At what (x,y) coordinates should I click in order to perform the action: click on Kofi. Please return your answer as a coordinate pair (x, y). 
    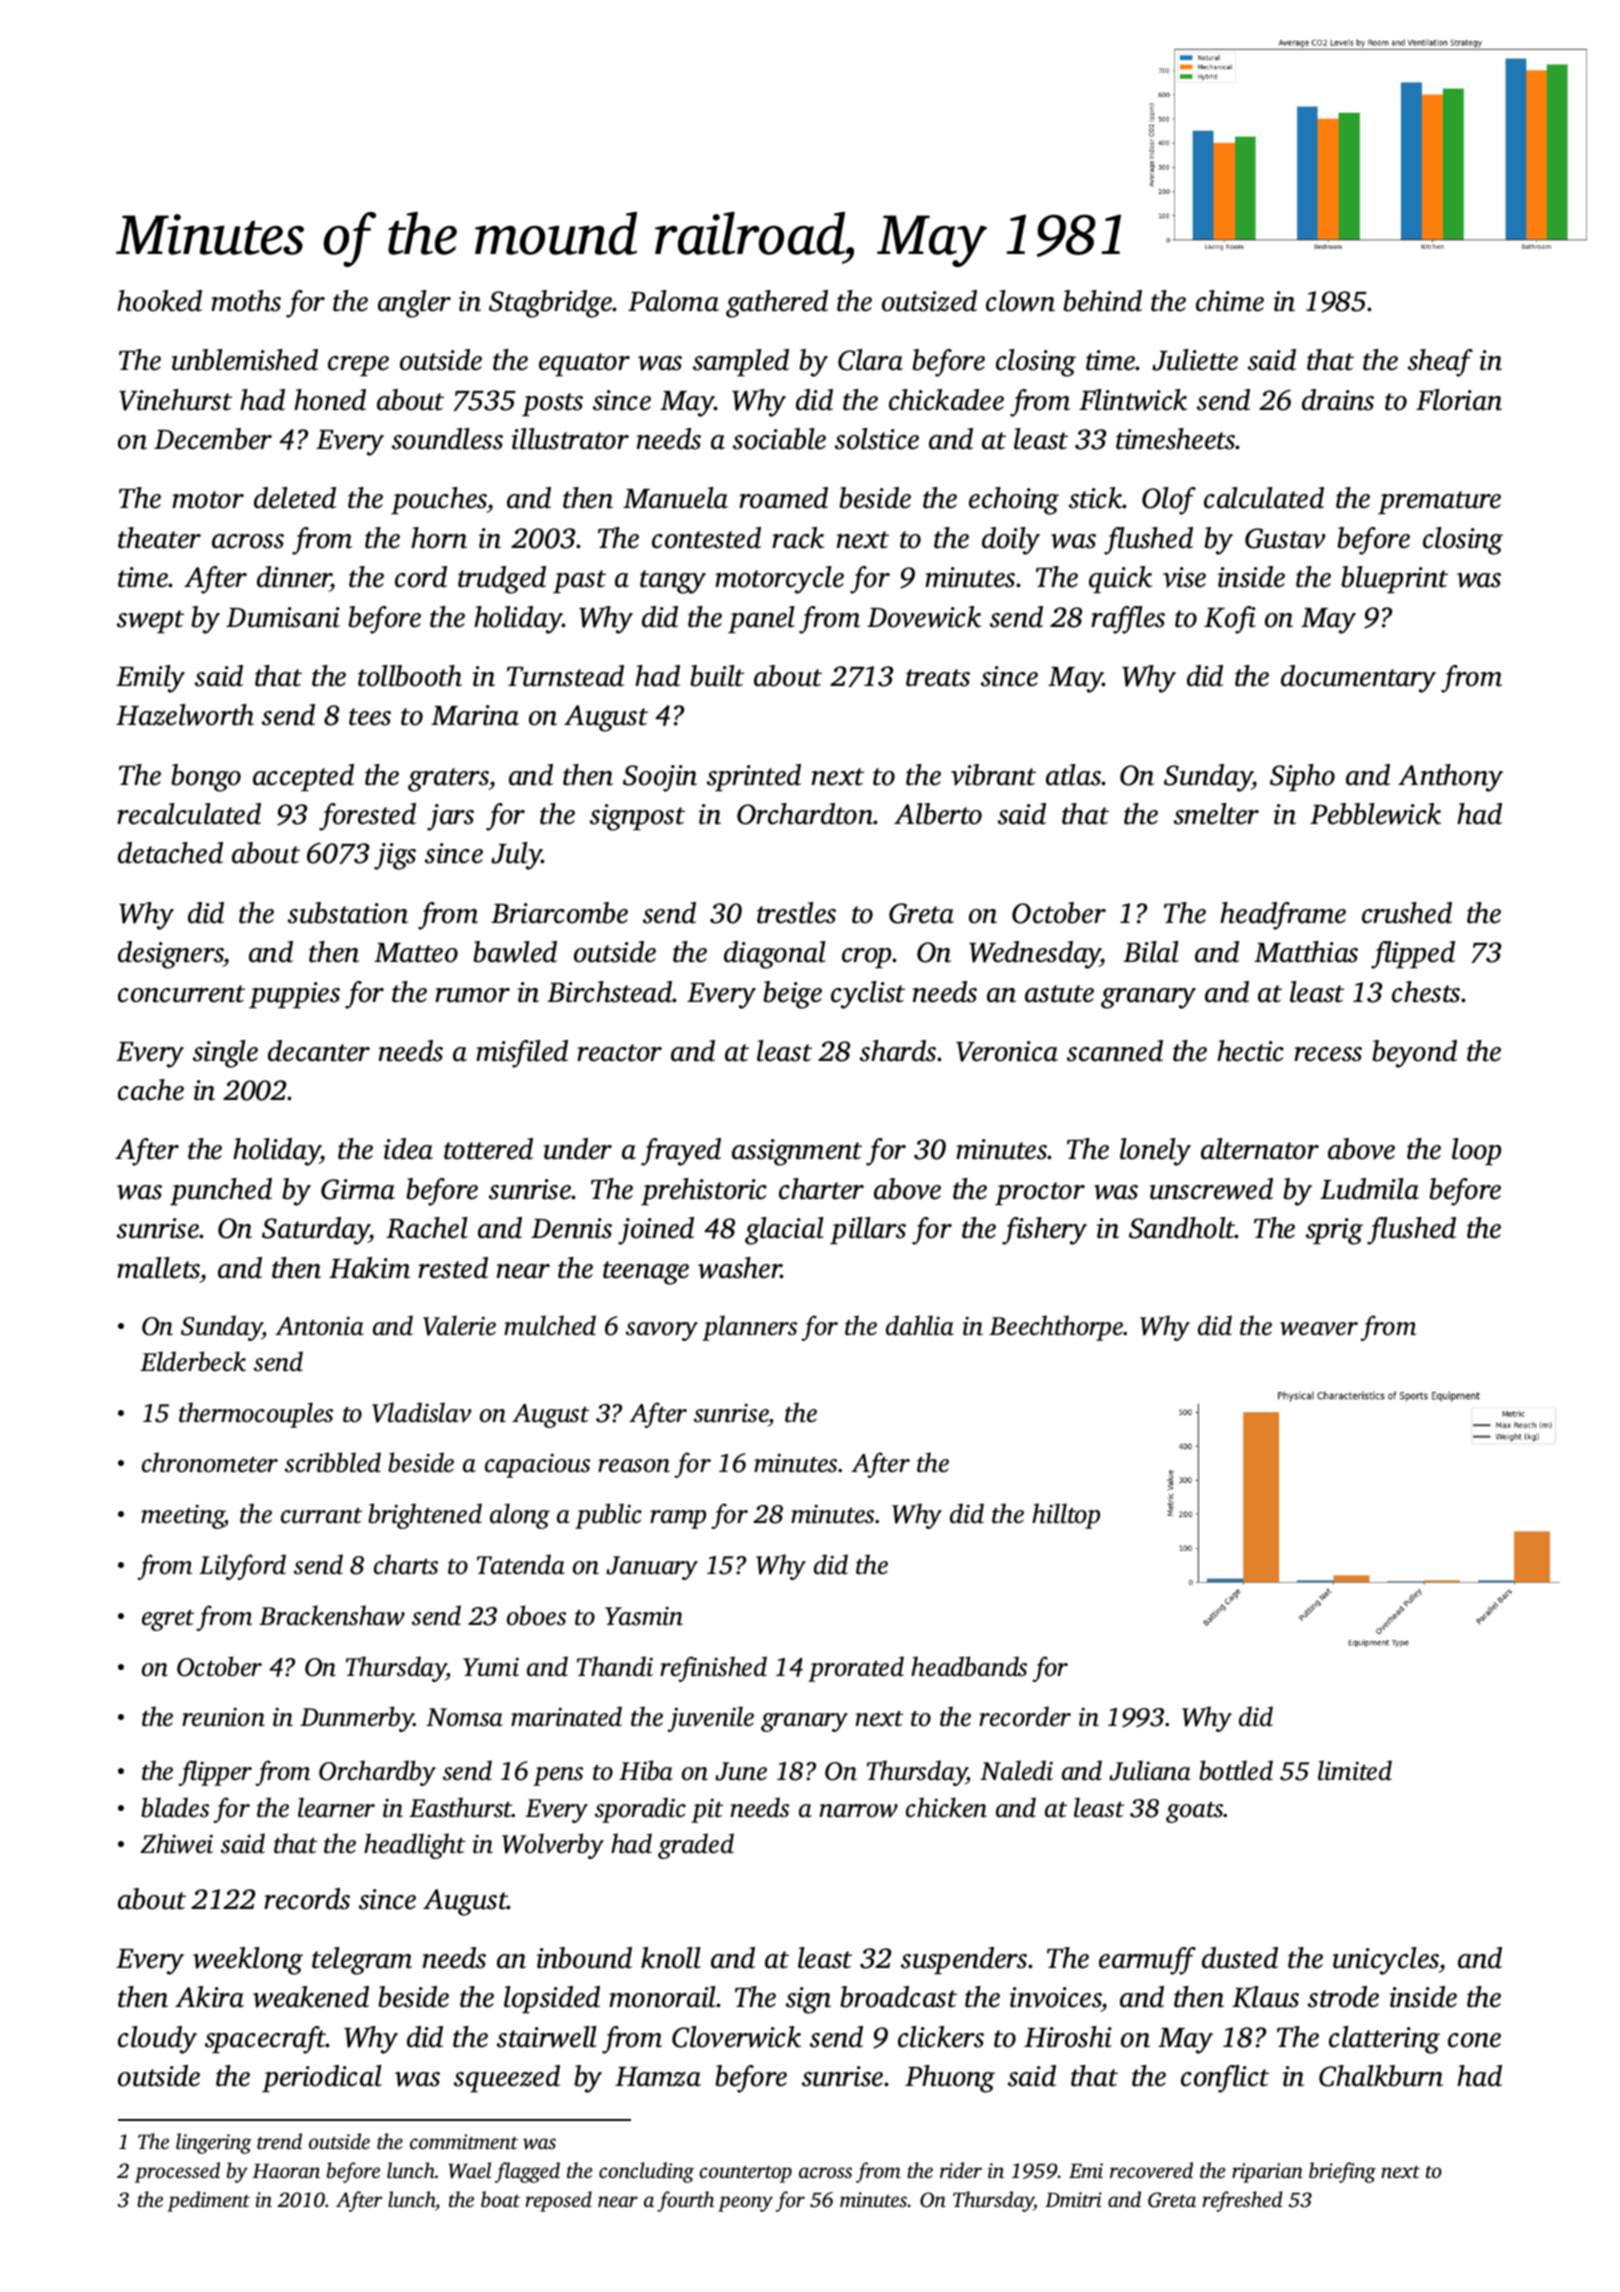
    Looking at the image, I should click on (1230, 620).
